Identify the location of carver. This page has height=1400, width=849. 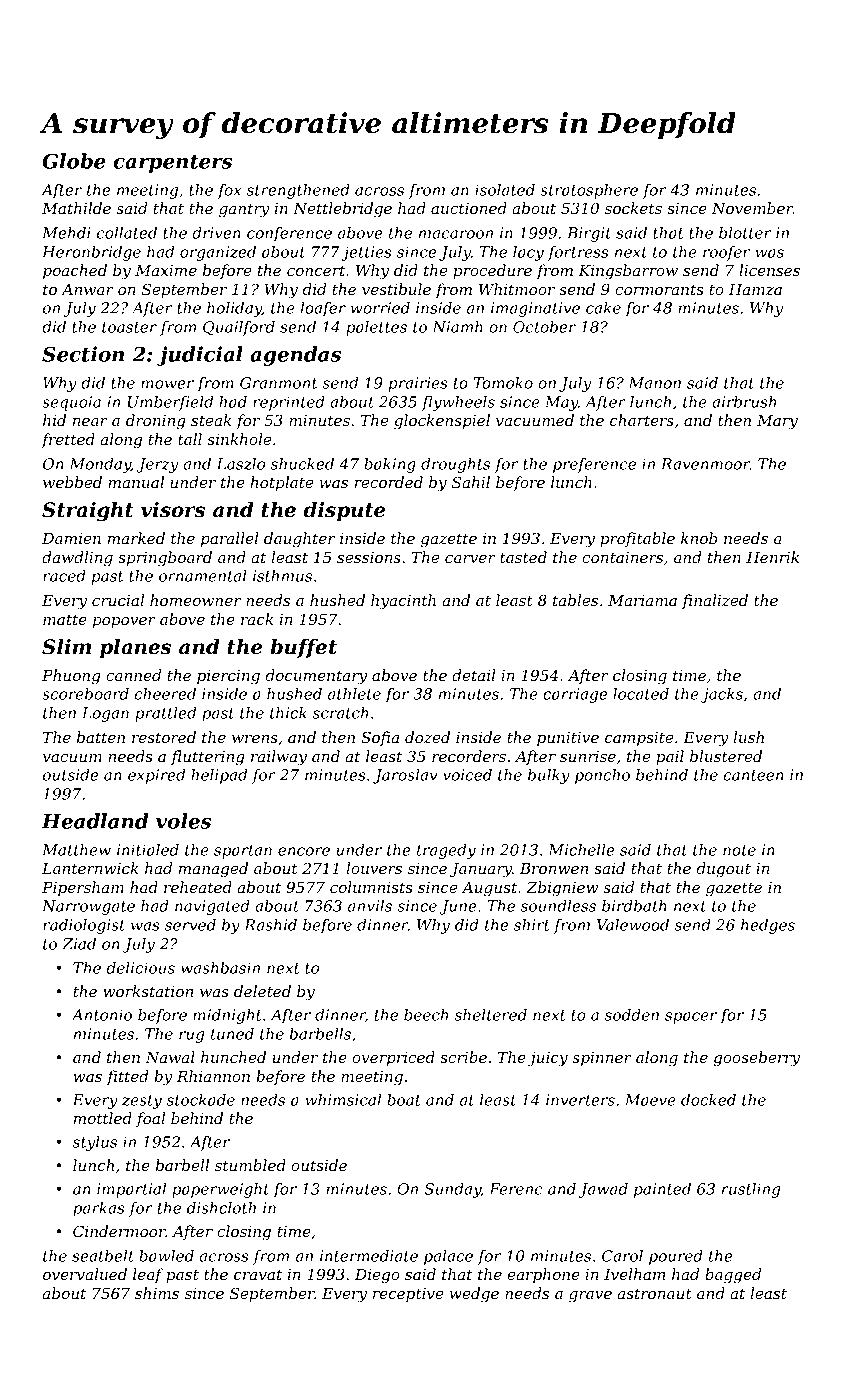
(470, 559).
